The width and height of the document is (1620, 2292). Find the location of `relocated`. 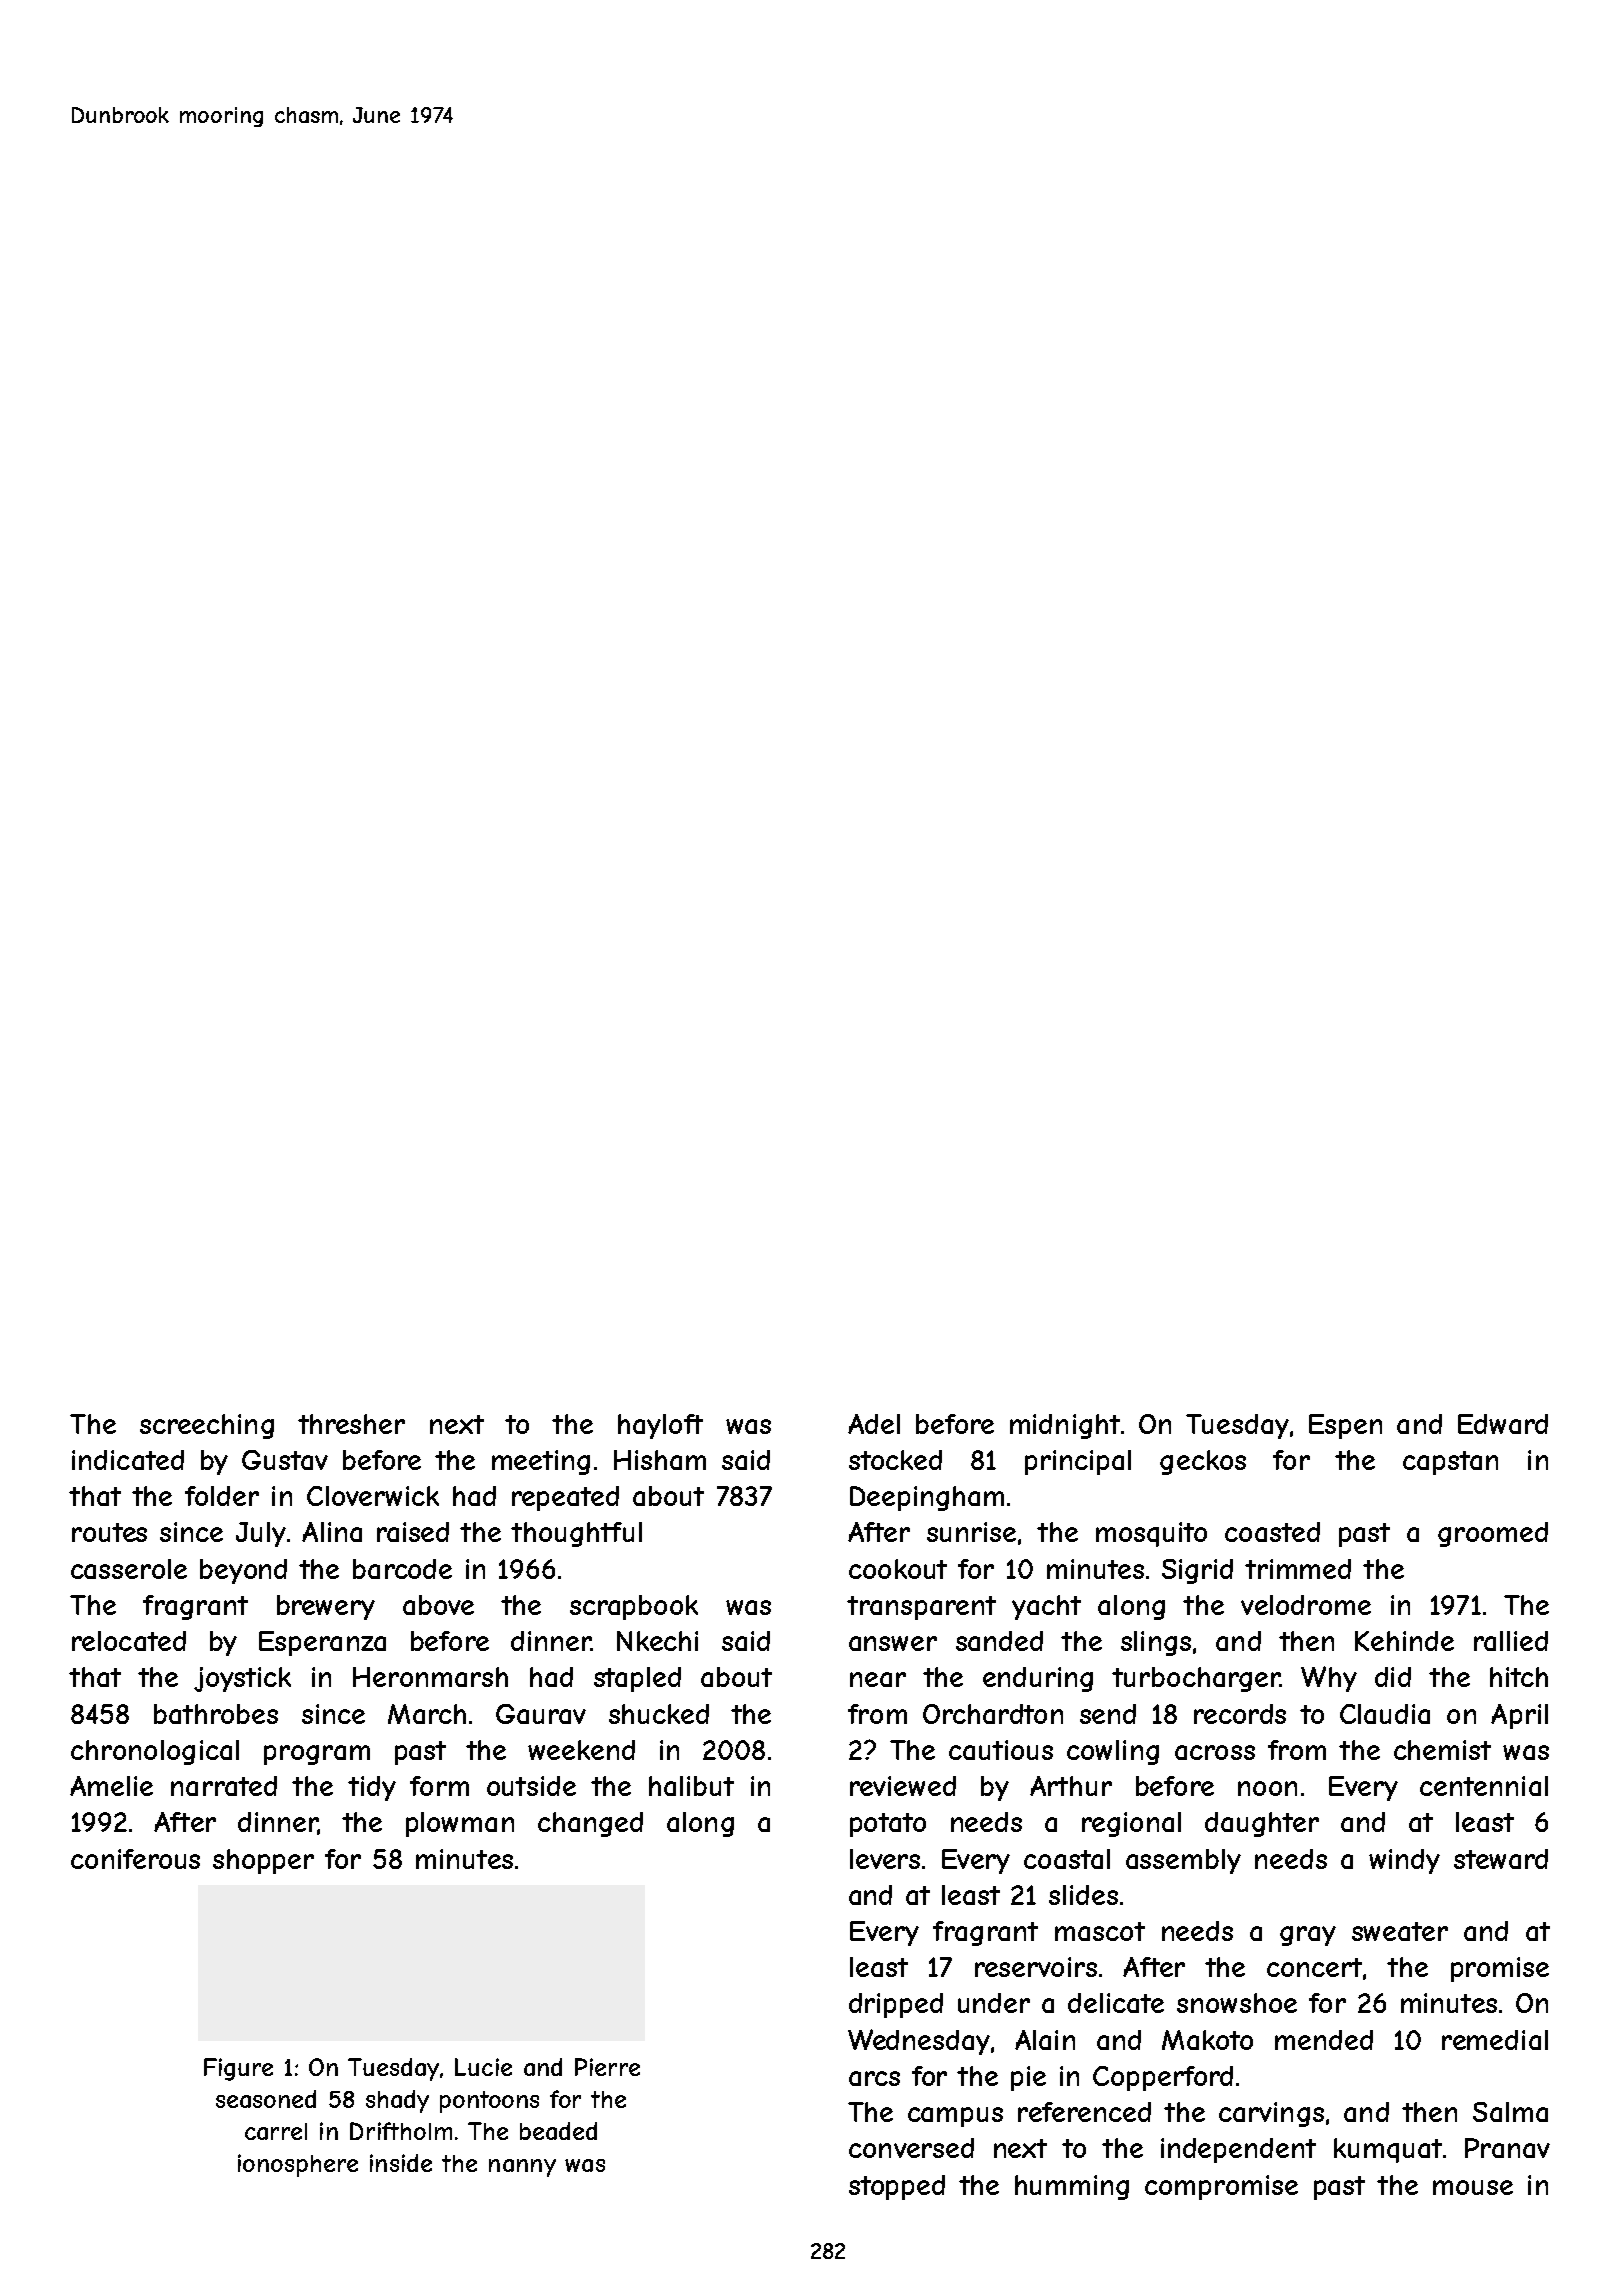

relocated is located at coordinates (129, 1641).
